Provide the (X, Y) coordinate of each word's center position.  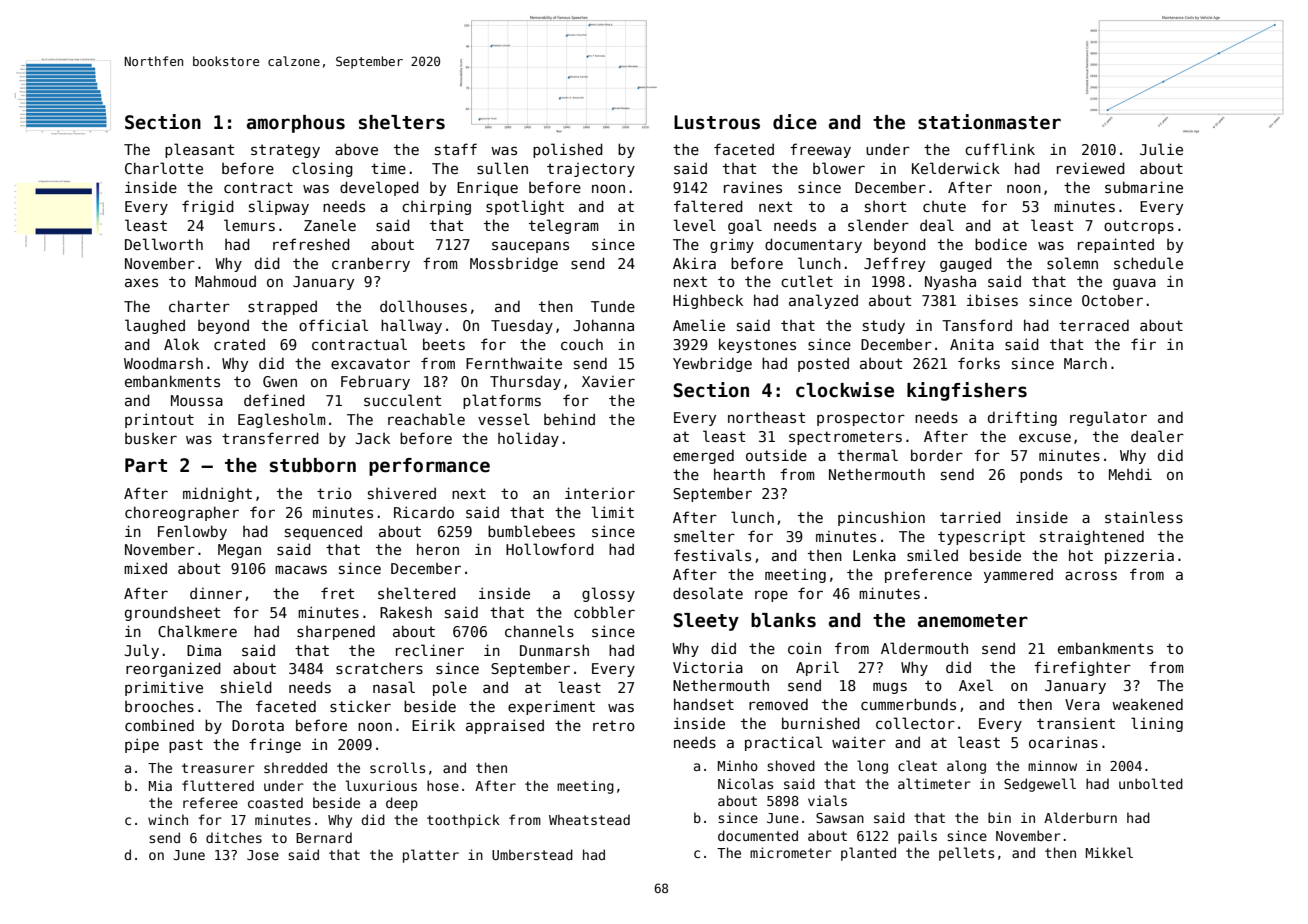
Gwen (280, 381)
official (333, 325)
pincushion (881, 518)
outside (776, 455)
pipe (142, 745)
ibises (992, 300)
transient (1076, 723)
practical (783, 743)
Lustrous (717, 122)
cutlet (807, 281)
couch (582, 344)
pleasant (199, 150)
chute (944, 206)
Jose (263, 855)
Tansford (977, 325)
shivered (402, 493)
